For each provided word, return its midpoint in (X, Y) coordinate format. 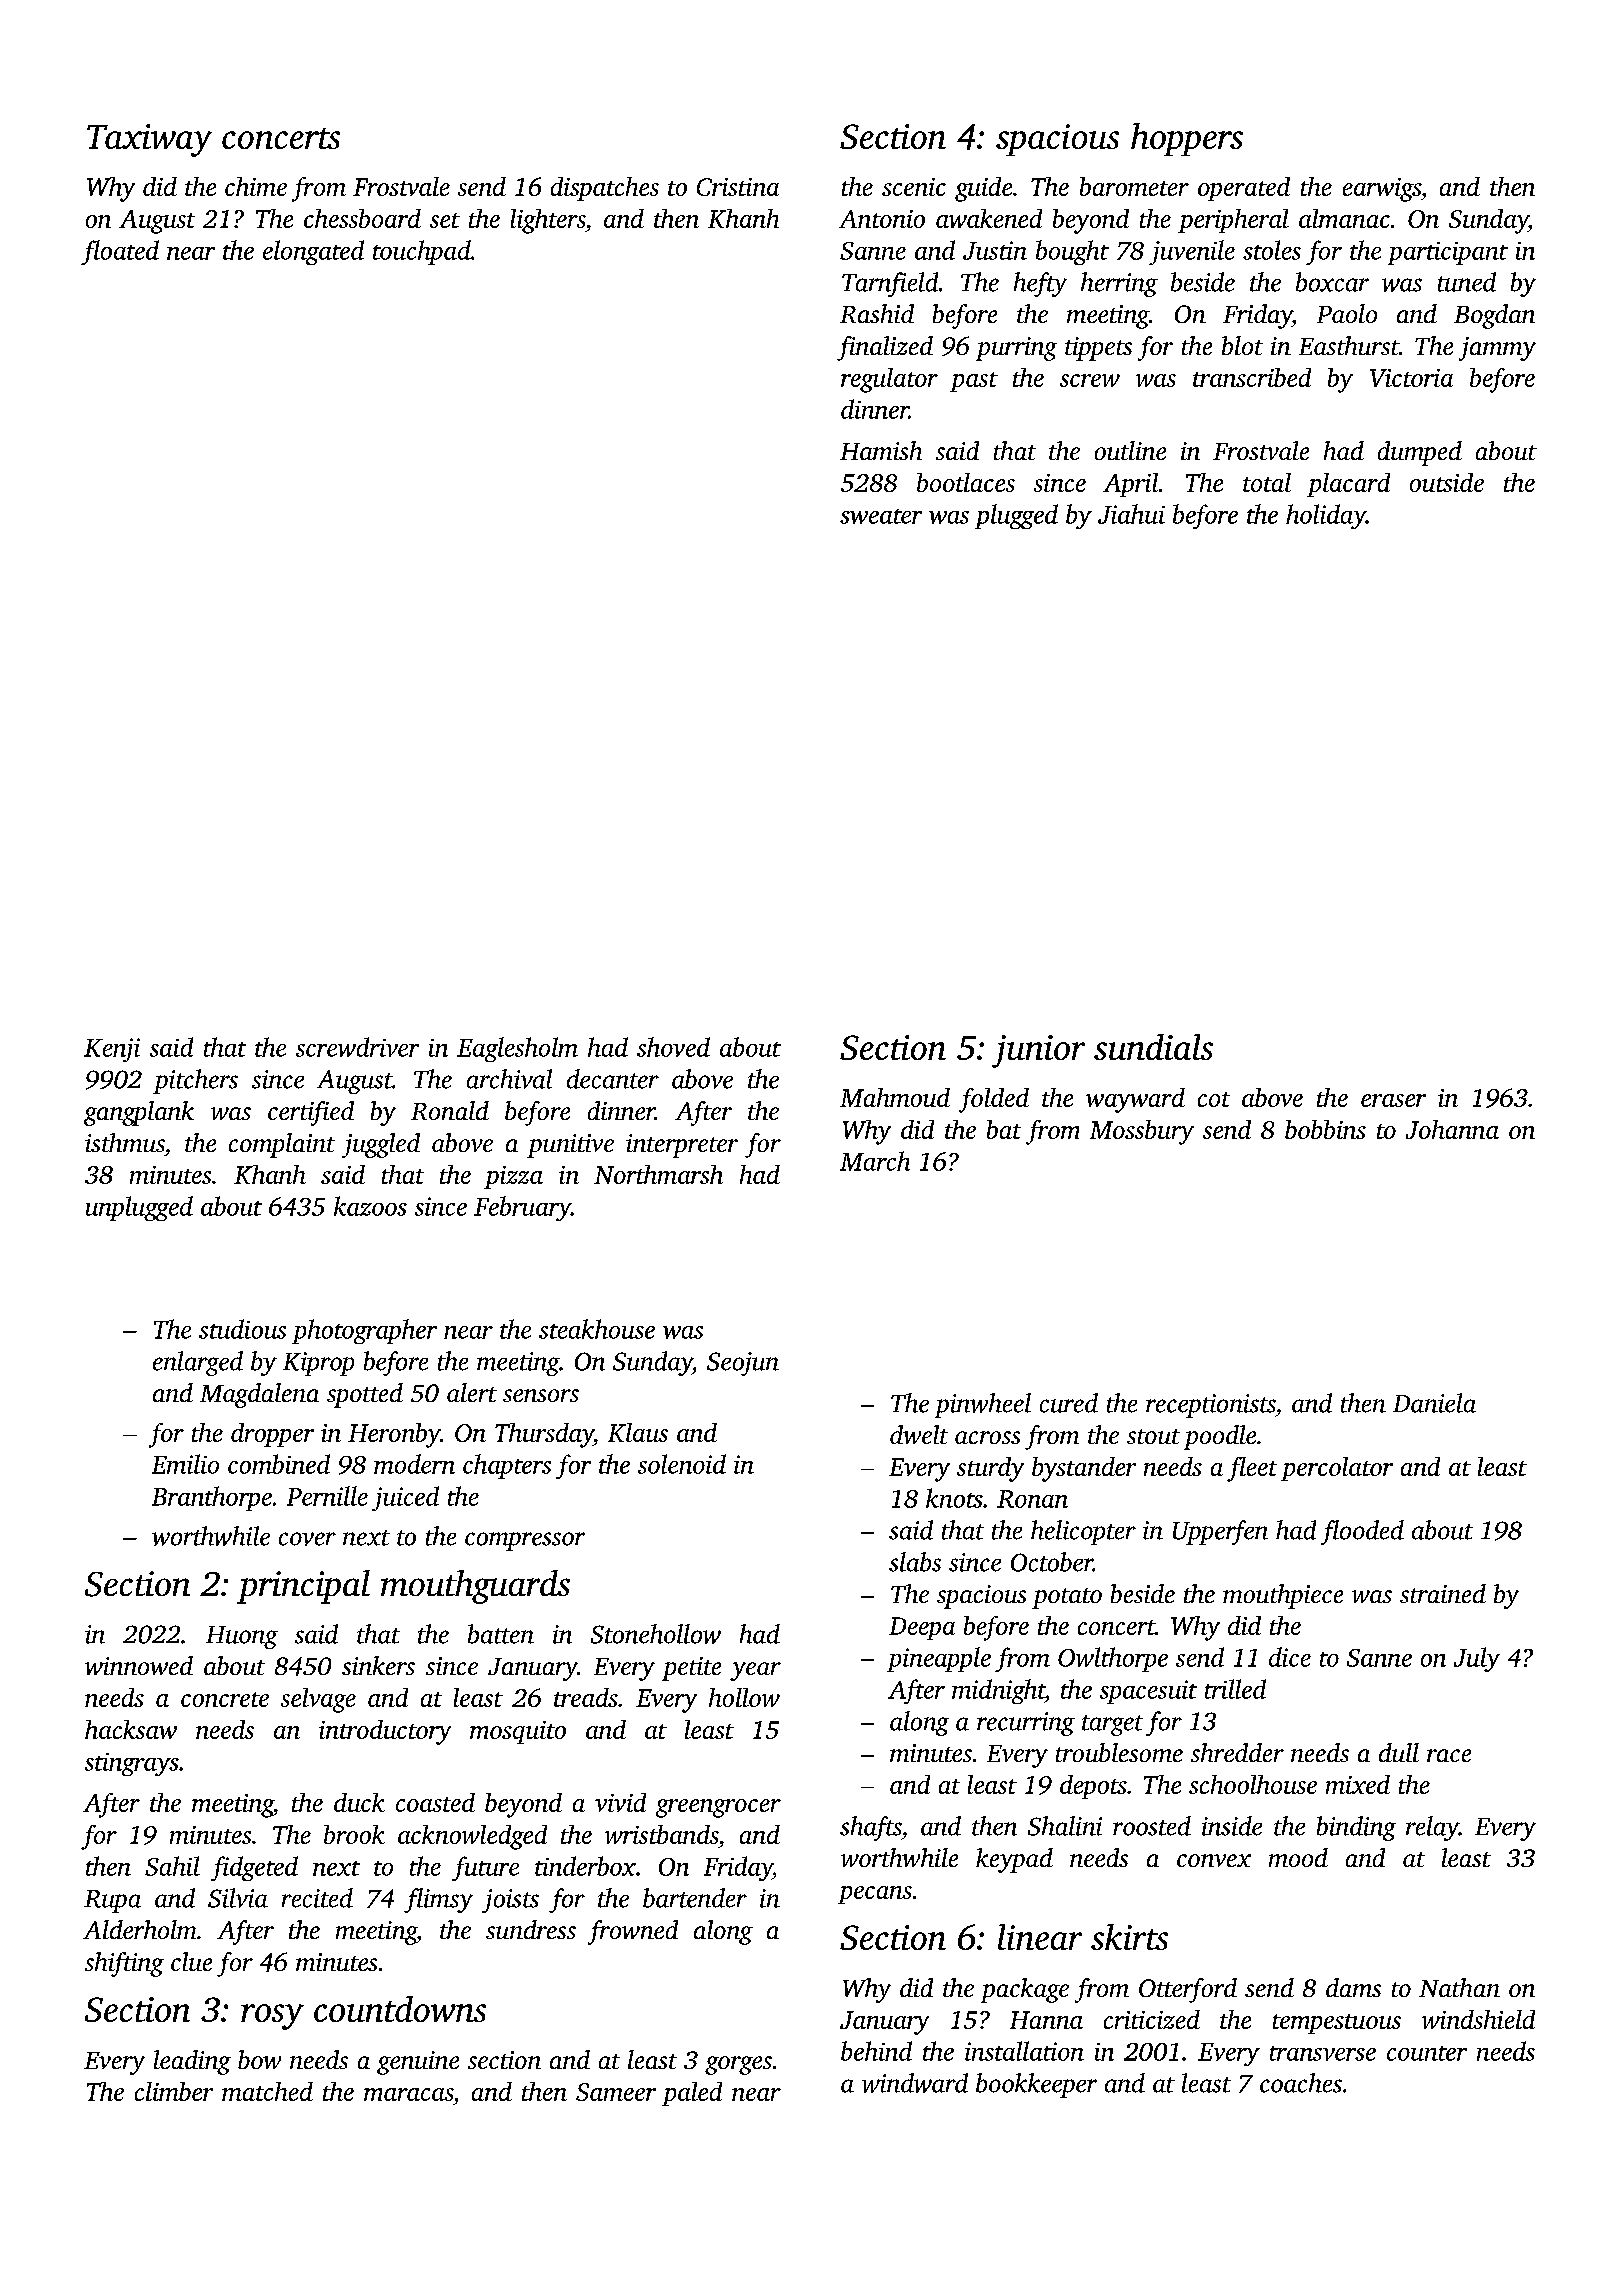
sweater (881, 516)
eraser (1393, 1100)
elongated (313, 252)
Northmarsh (658, 1174)
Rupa (112, 1901)
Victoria (1411, 378)
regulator (889, 380)
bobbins (1325, 1129)
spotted (365, 1395)
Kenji (112, 1050)
